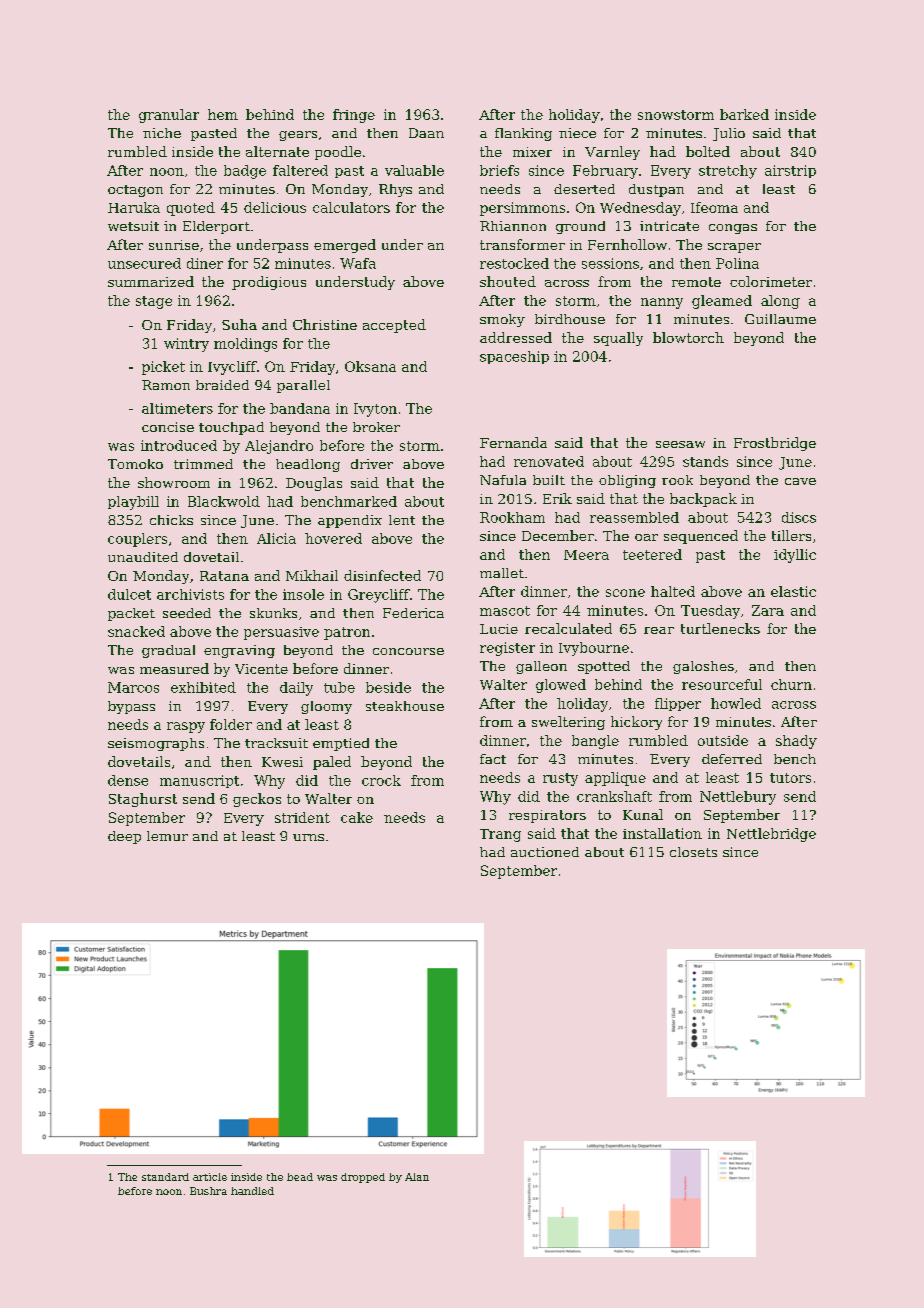 The width and height of the screenshot is (924, 1308). What do you see at coordinates (417, 1177) in the screenshot?
I see `Alan` at bounding box center [417, 1177].
